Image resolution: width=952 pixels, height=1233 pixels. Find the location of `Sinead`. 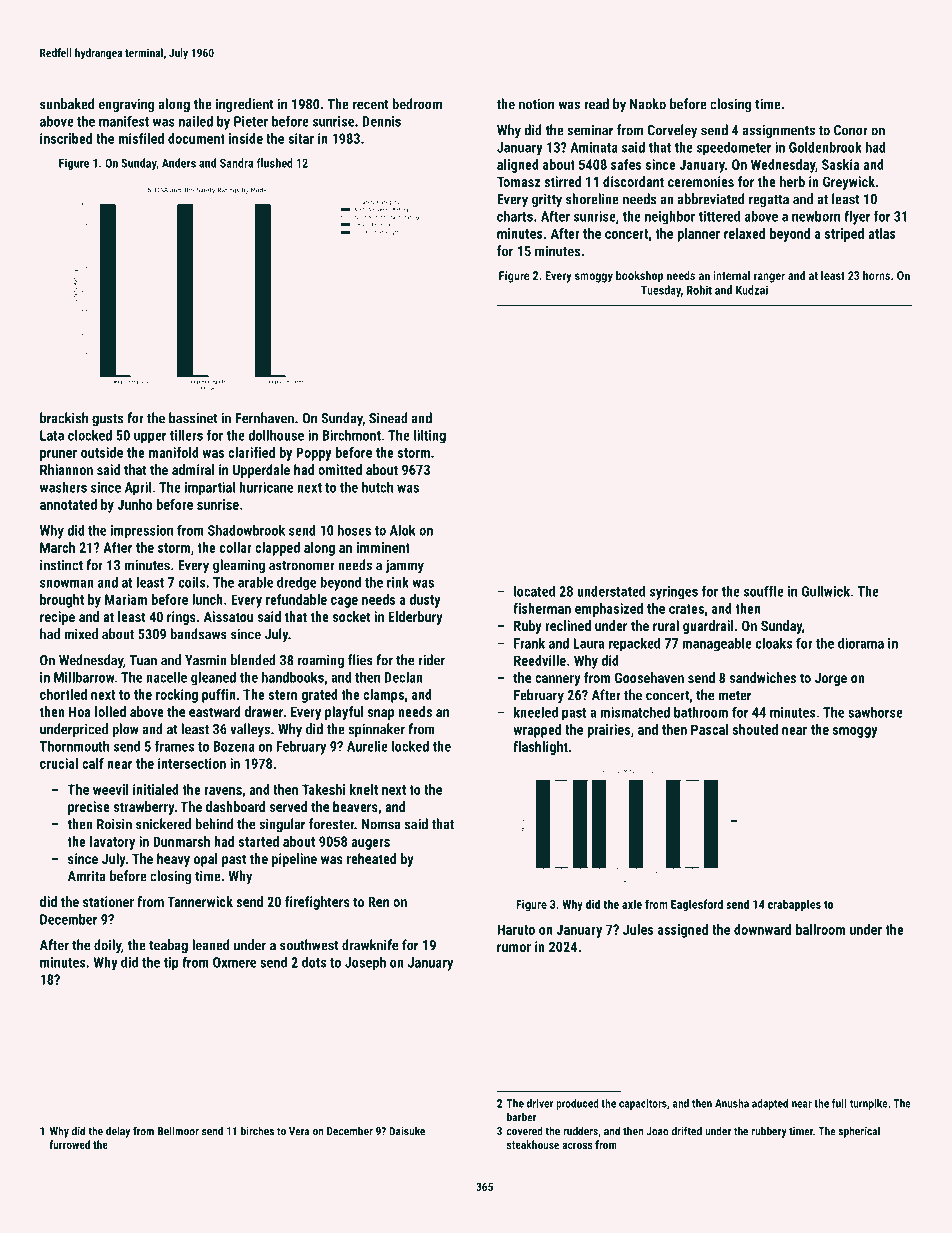

Sinead is located at coordinates (388, 418).
